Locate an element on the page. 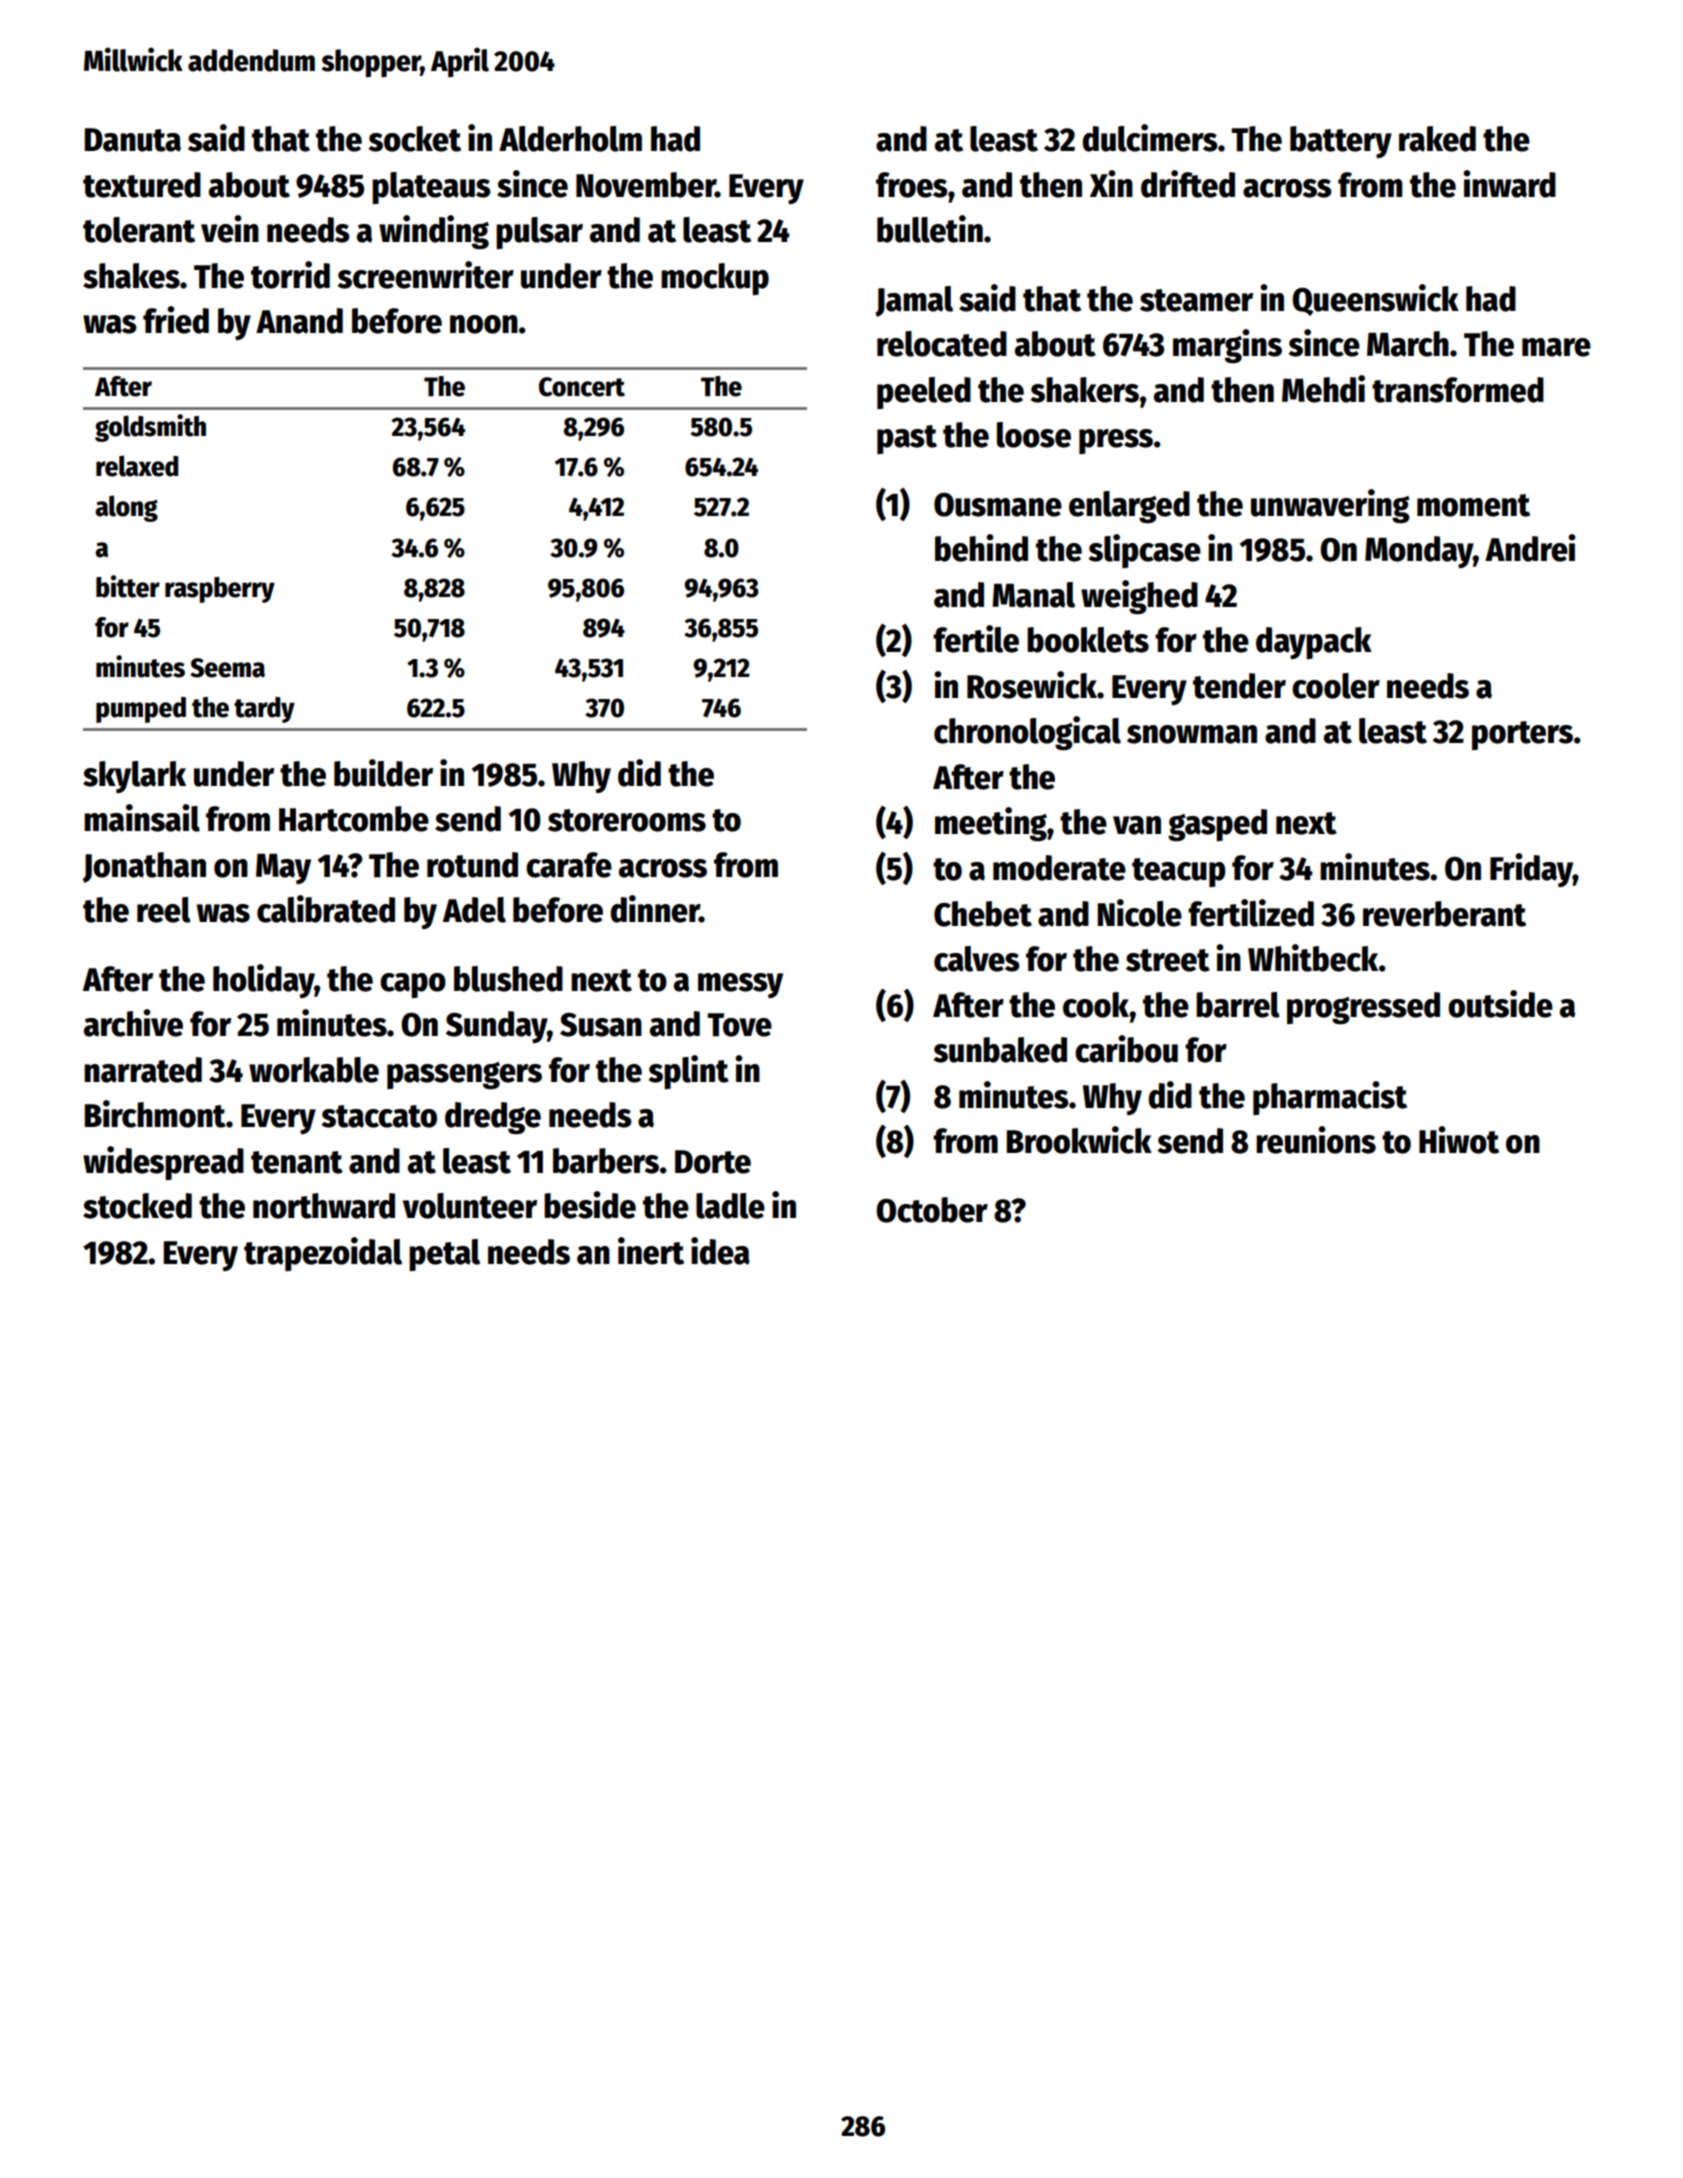  Danuta is located at coordinates (132, 140).
